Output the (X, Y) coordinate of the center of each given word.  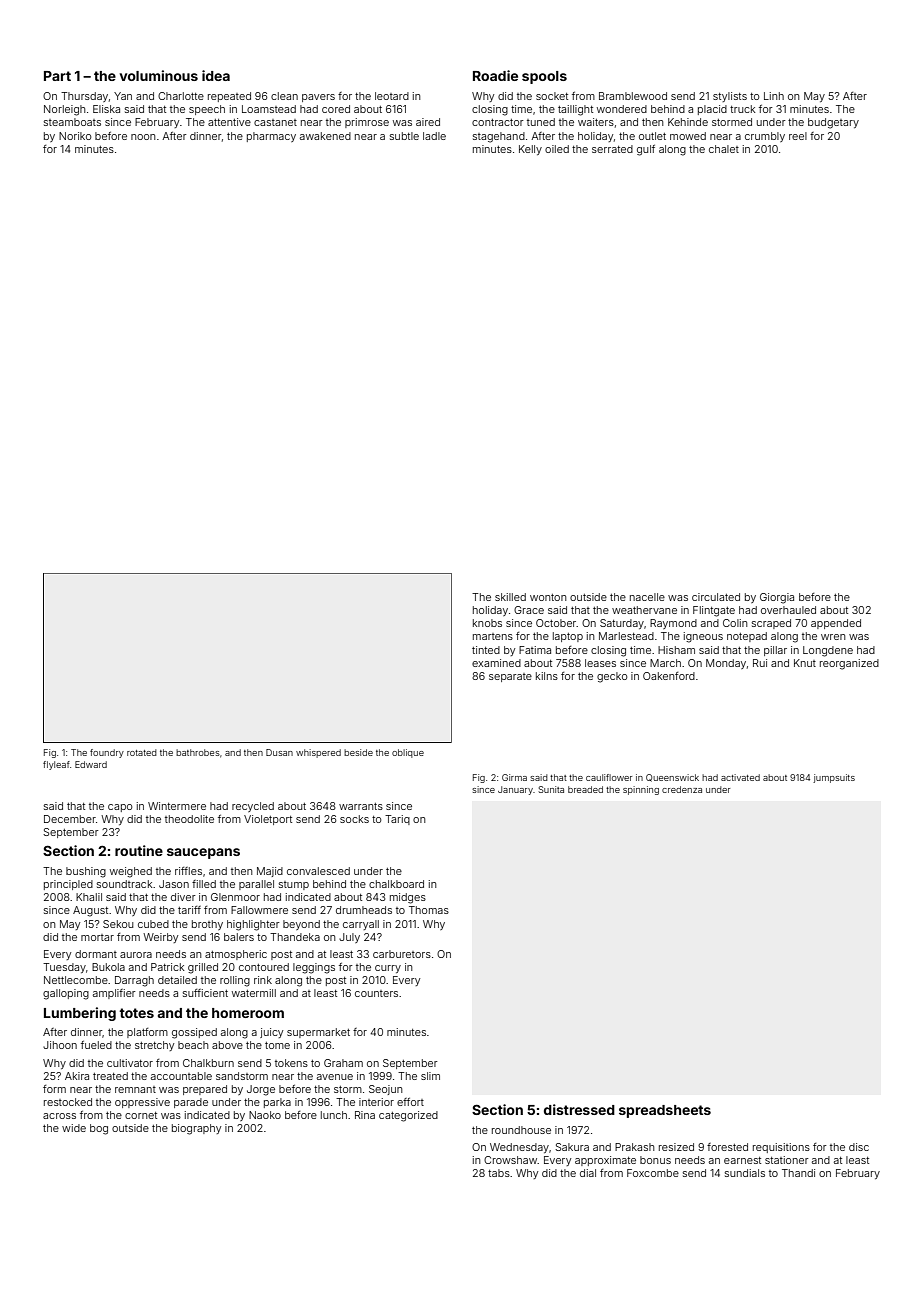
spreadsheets (665, 1111)
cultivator (130, 1063)
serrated (612, 149)
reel (798, 136)
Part (57, 76)
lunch (334, 1115)
